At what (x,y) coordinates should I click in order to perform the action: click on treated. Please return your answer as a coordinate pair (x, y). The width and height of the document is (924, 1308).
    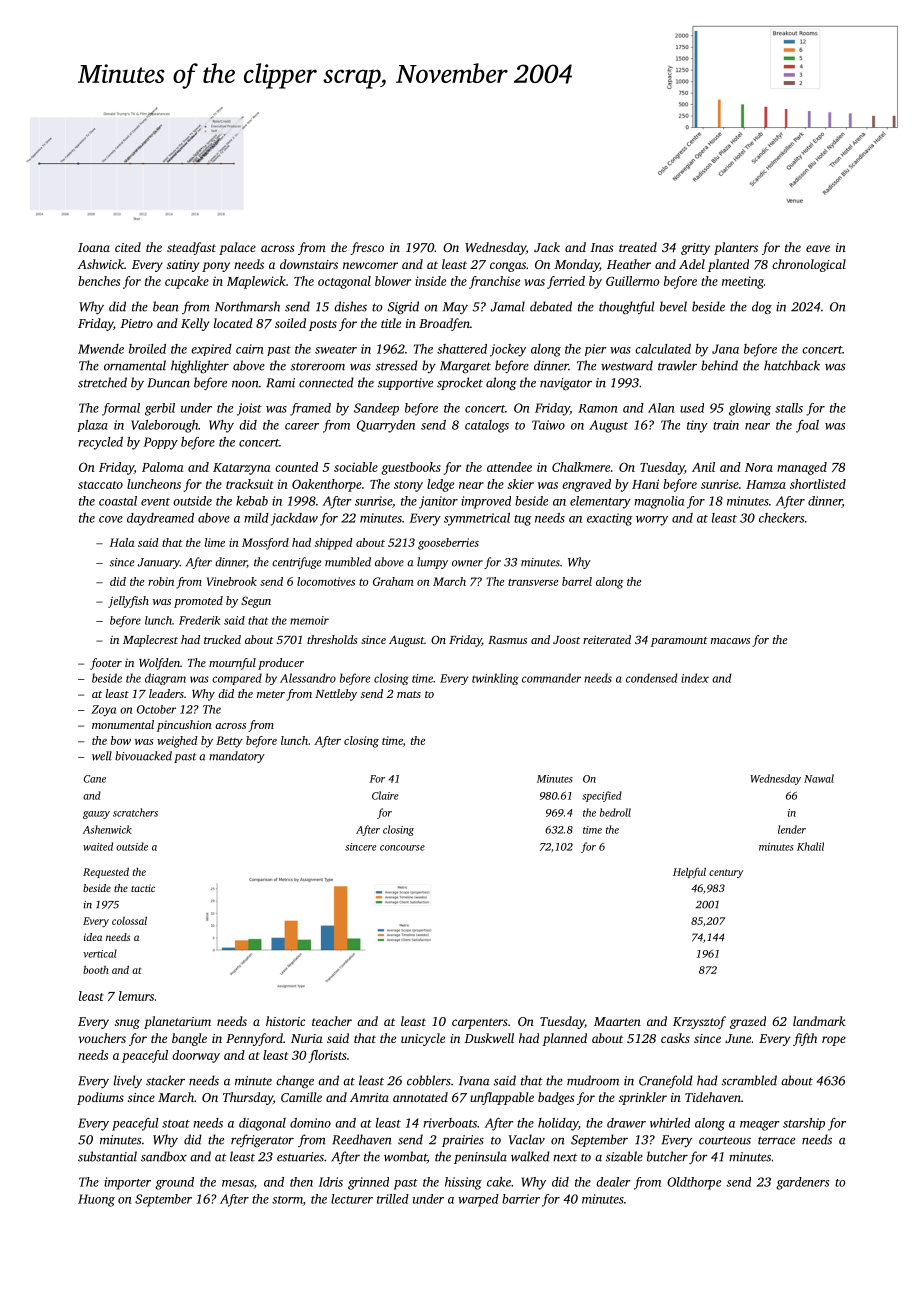
    Looking at the image, I should click on (638, 247).
